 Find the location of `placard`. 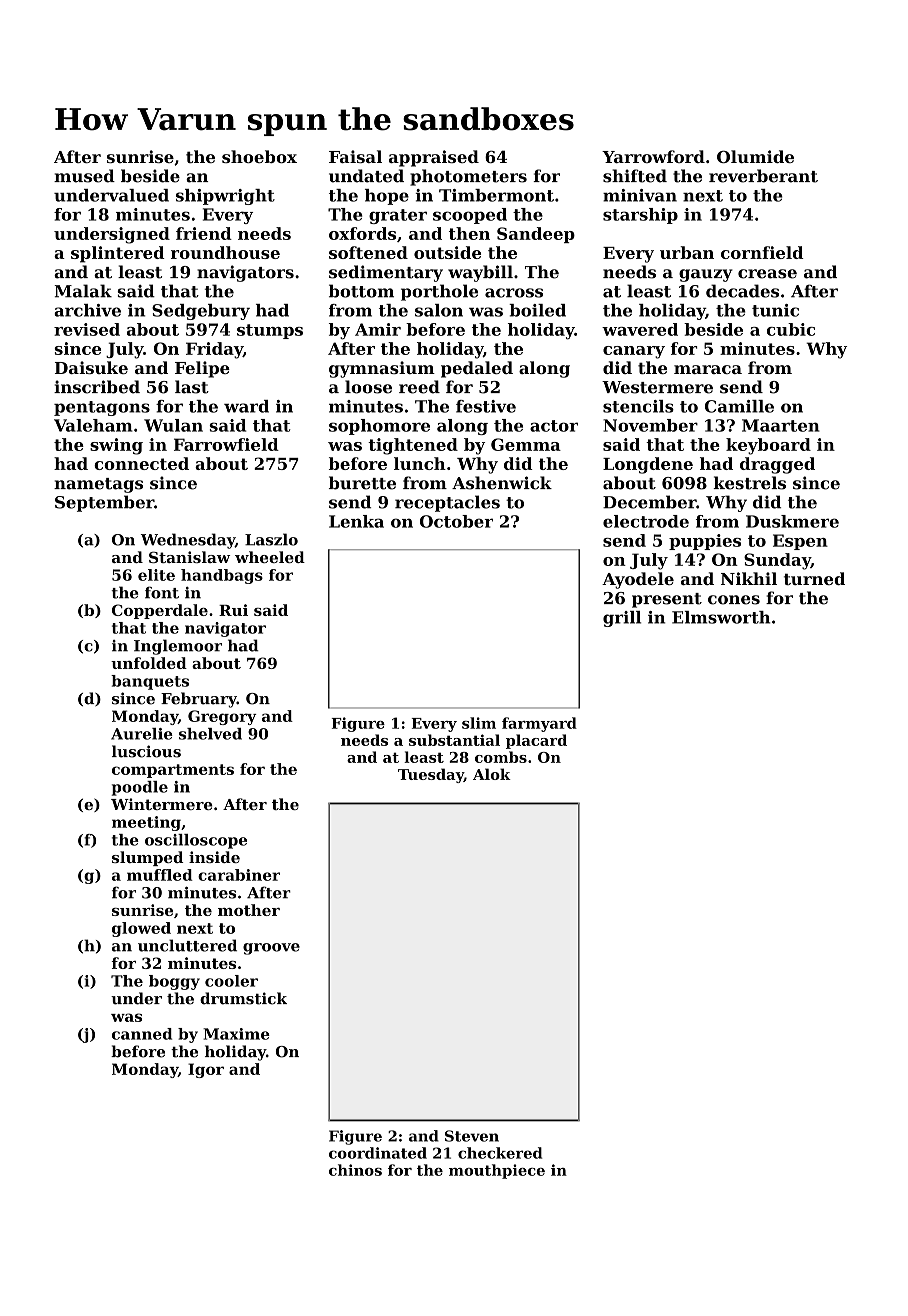

placard is located at coordinates (536, 741).
